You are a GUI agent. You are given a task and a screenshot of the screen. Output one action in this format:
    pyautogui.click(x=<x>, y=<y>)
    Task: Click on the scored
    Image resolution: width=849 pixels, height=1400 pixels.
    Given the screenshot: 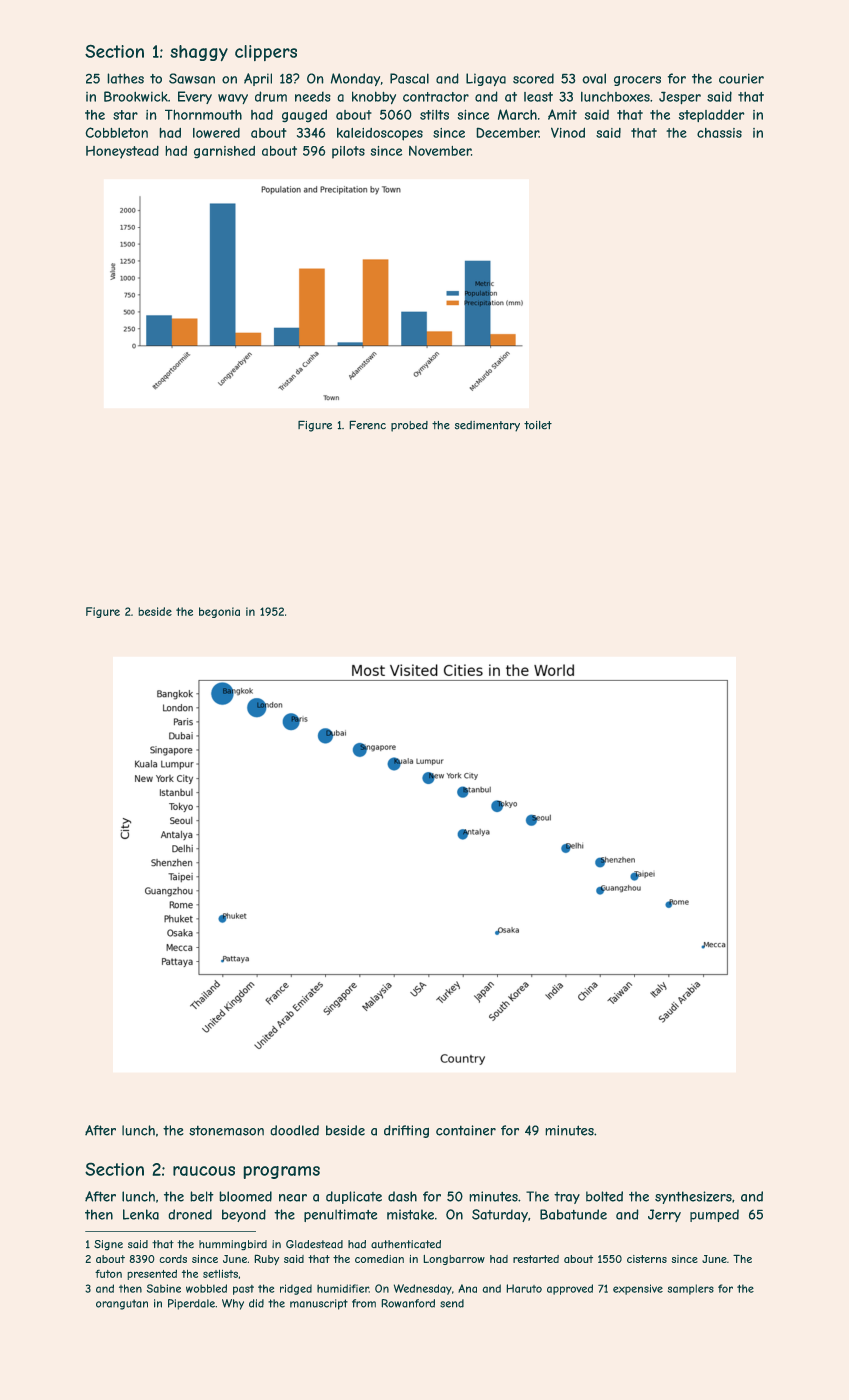 What is the action you would take?
    pyautogui.click(x=533, y=78)
